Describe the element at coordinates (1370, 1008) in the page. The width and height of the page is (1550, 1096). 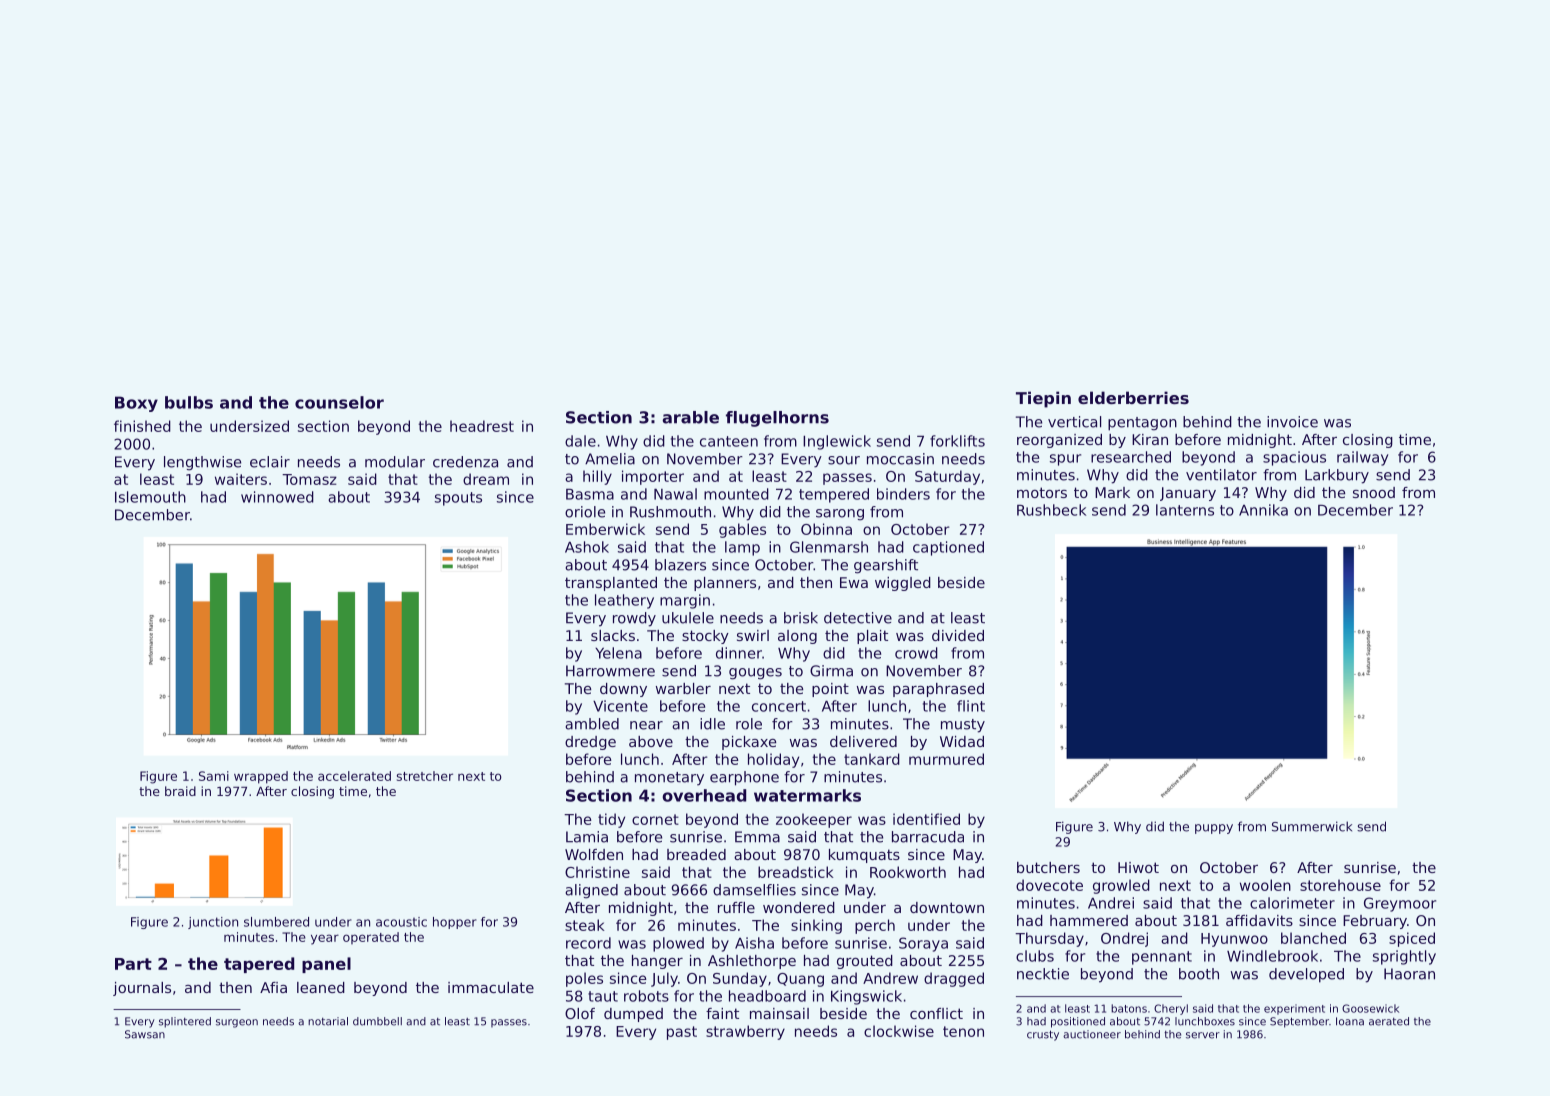
I see `Goosewick` at that location.
